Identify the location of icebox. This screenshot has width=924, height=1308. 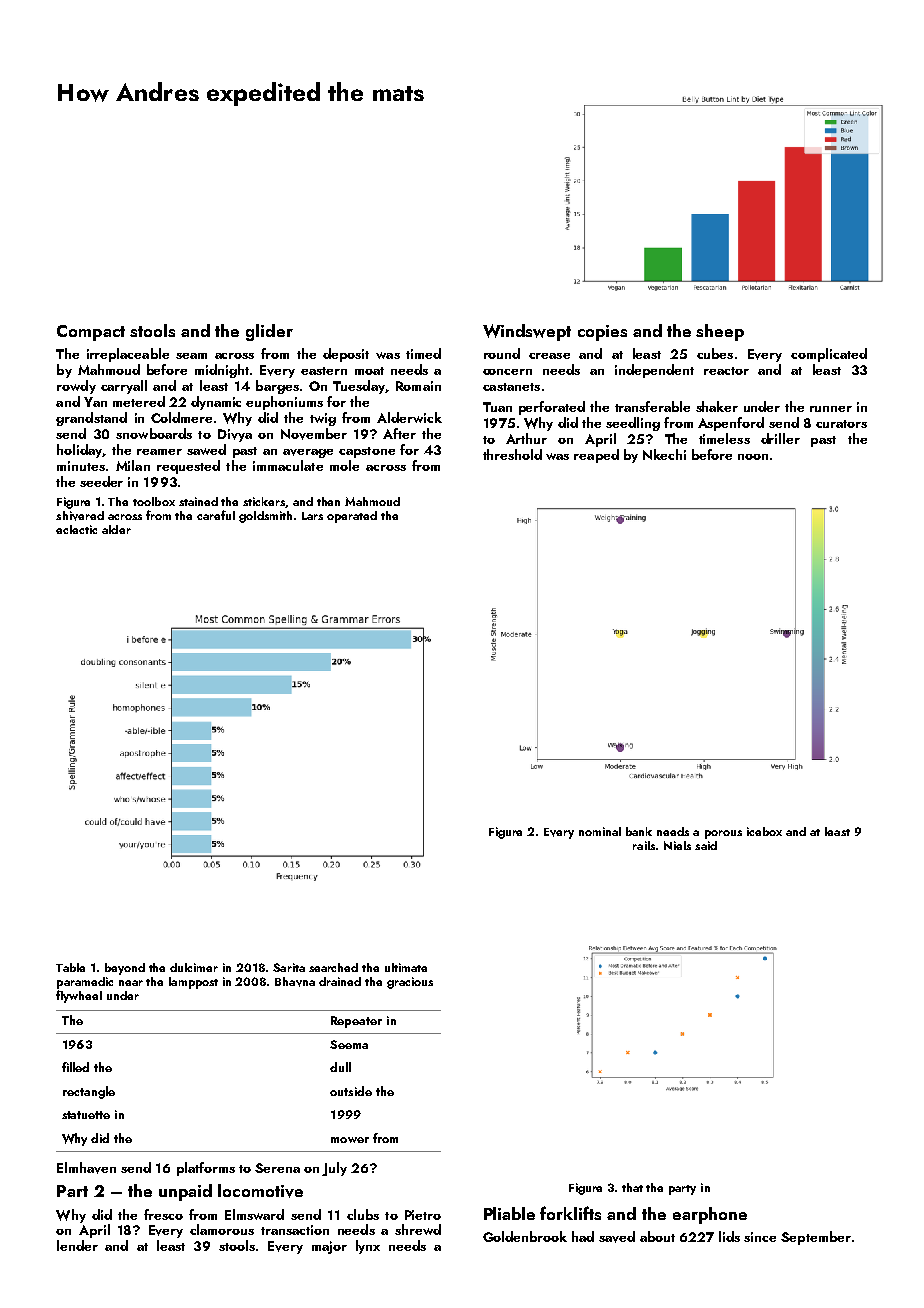
(764, 831).
